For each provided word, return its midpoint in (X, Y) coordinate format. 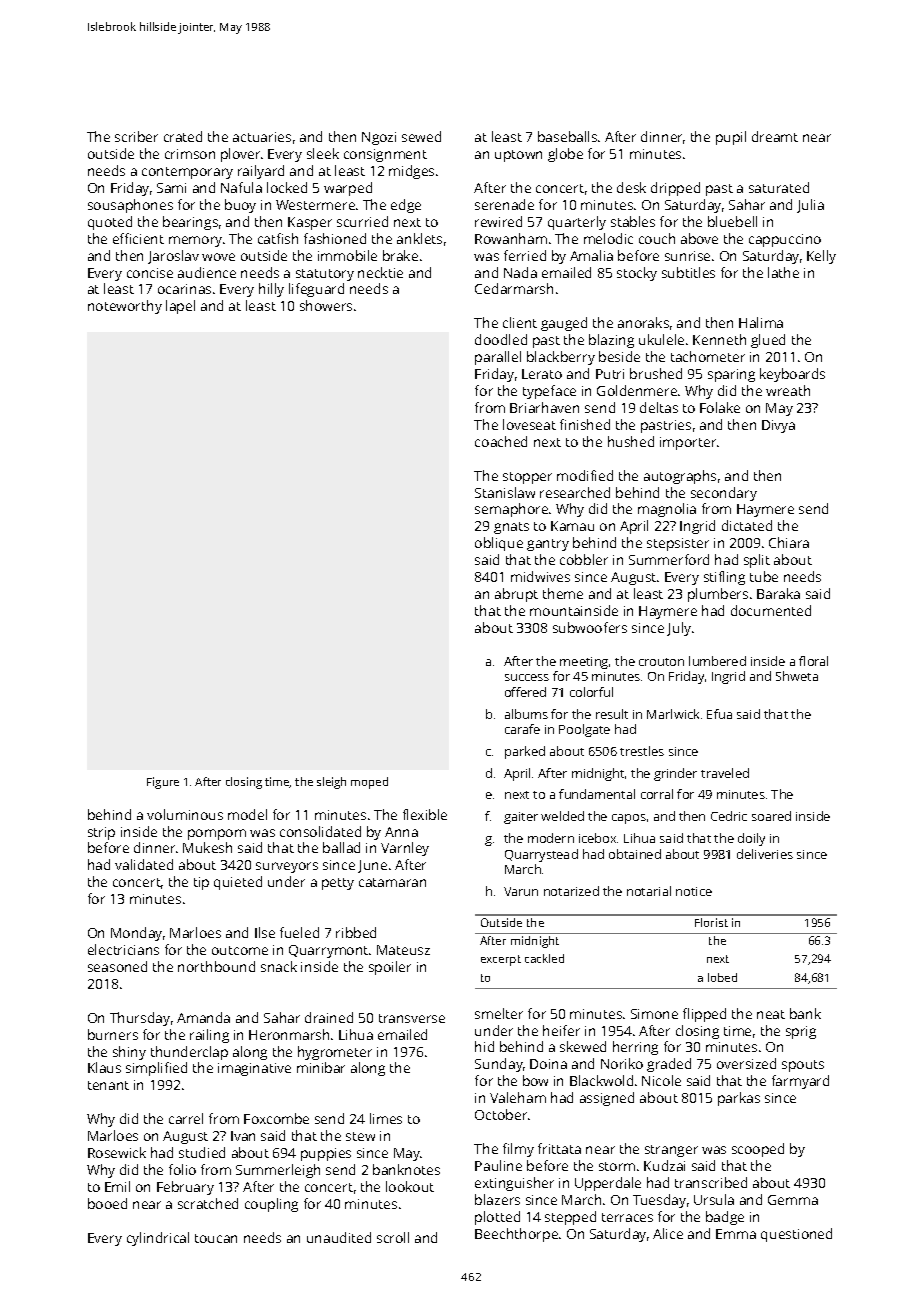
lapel (180, 307)
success (527, 677)
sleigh (331, 783)
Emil (117, 1186)
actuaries (262, 137)
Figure (163, 783)
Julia (810, 206)
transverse (412, 1018)
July (679, 629)
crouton (661, 662)
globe (565, 155)
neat (771, 1014)
